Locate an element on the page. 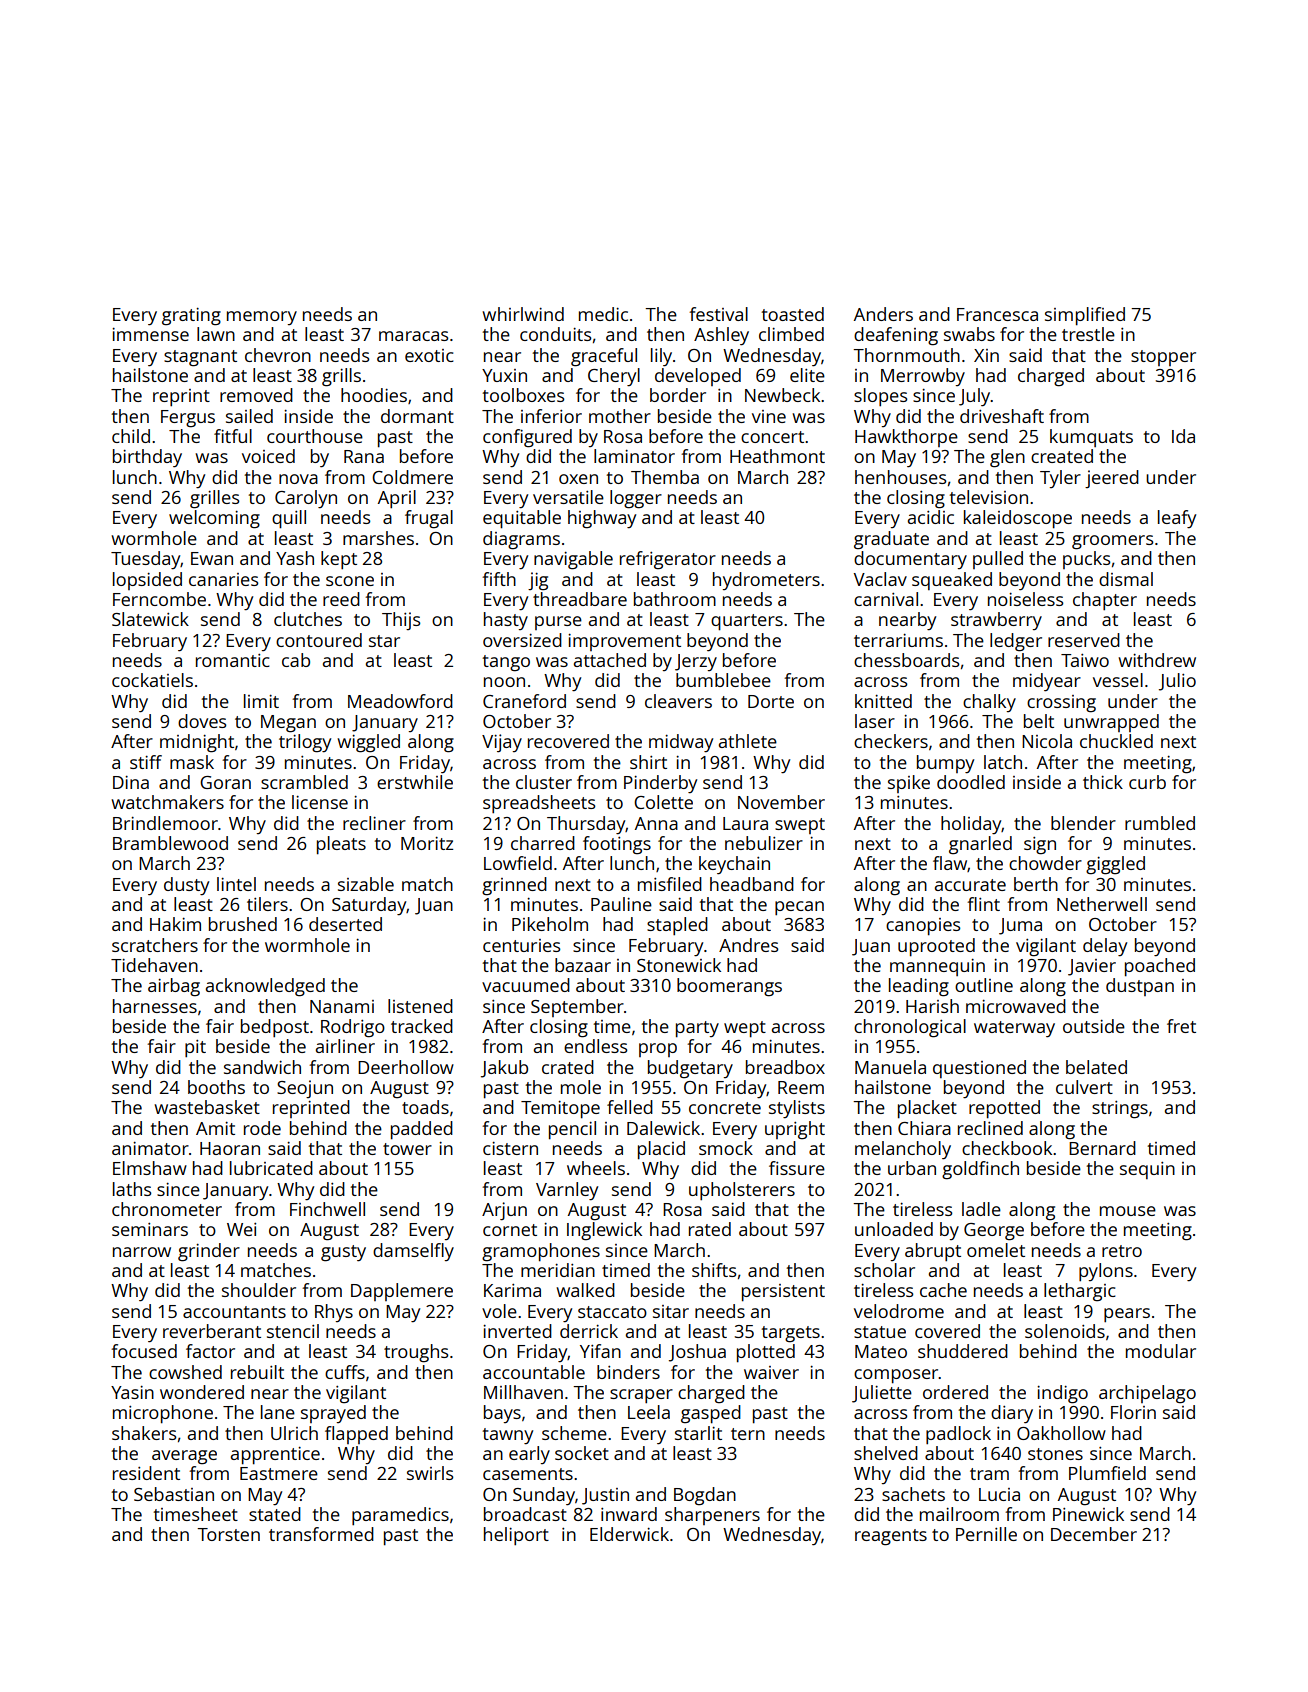 The image size is (1308, 1692). tracked is located at coordinates (422, 1026).
